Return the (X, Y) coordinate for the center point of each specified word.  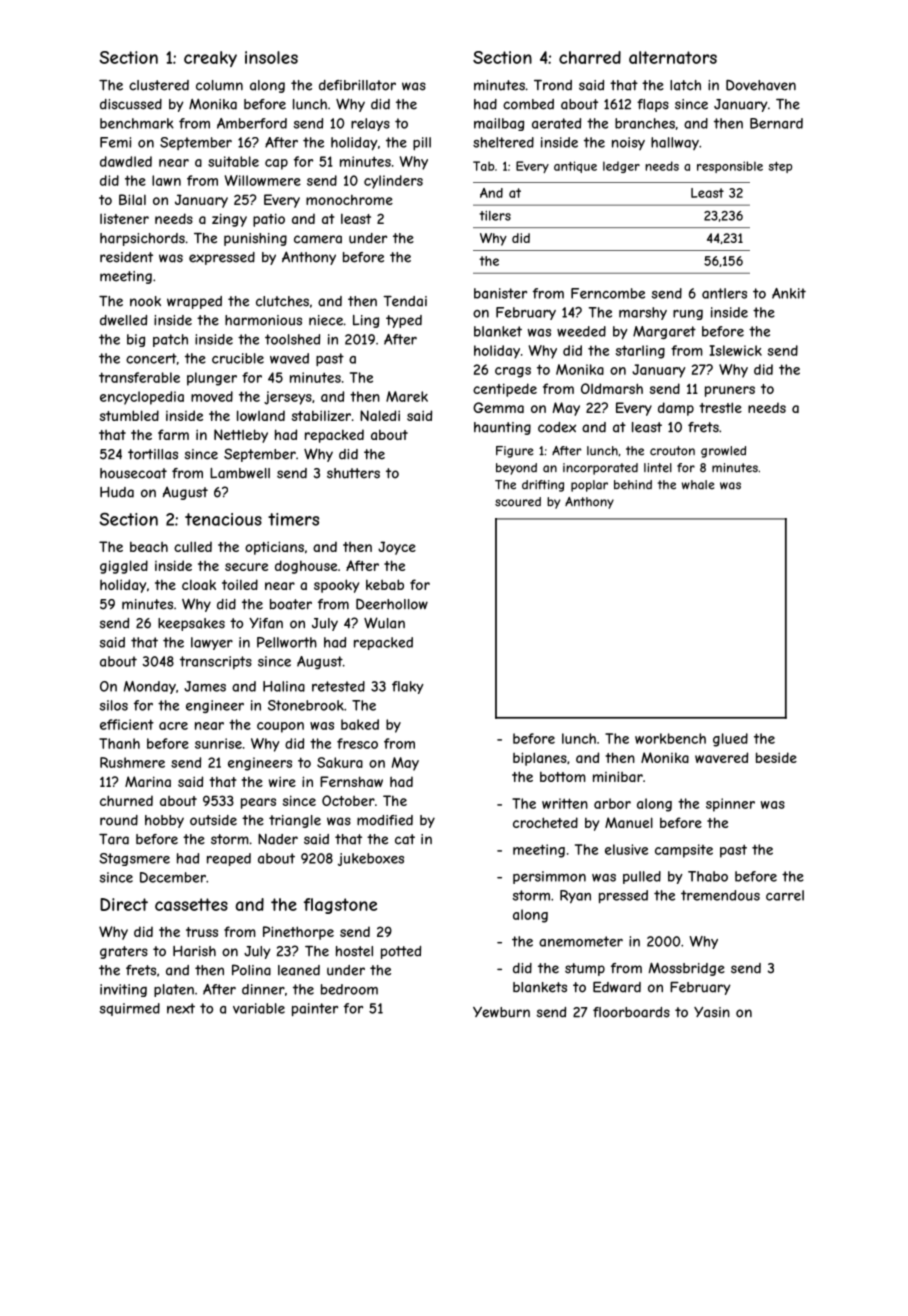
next (181, 1008)
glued (730, 740)
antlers (724, 293)
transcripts (216, 662)
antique (575, 167)
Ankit (789, 293)
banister (500, 293)
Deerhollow (392, 604)
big (136, 340)
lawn (166, 180)
